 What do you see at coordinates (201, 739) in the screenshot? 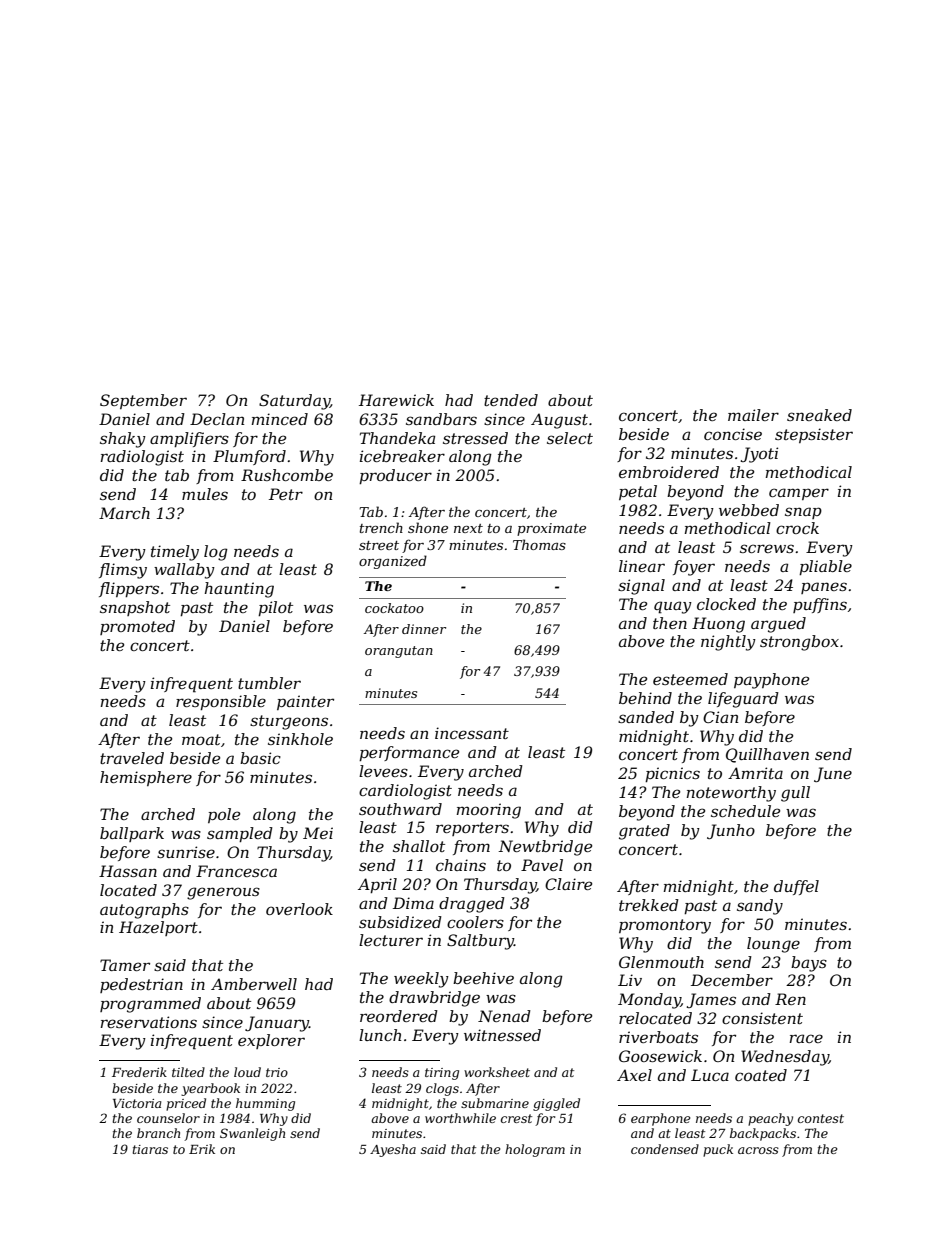
I see `moat` at bounding box center [201, 739].
